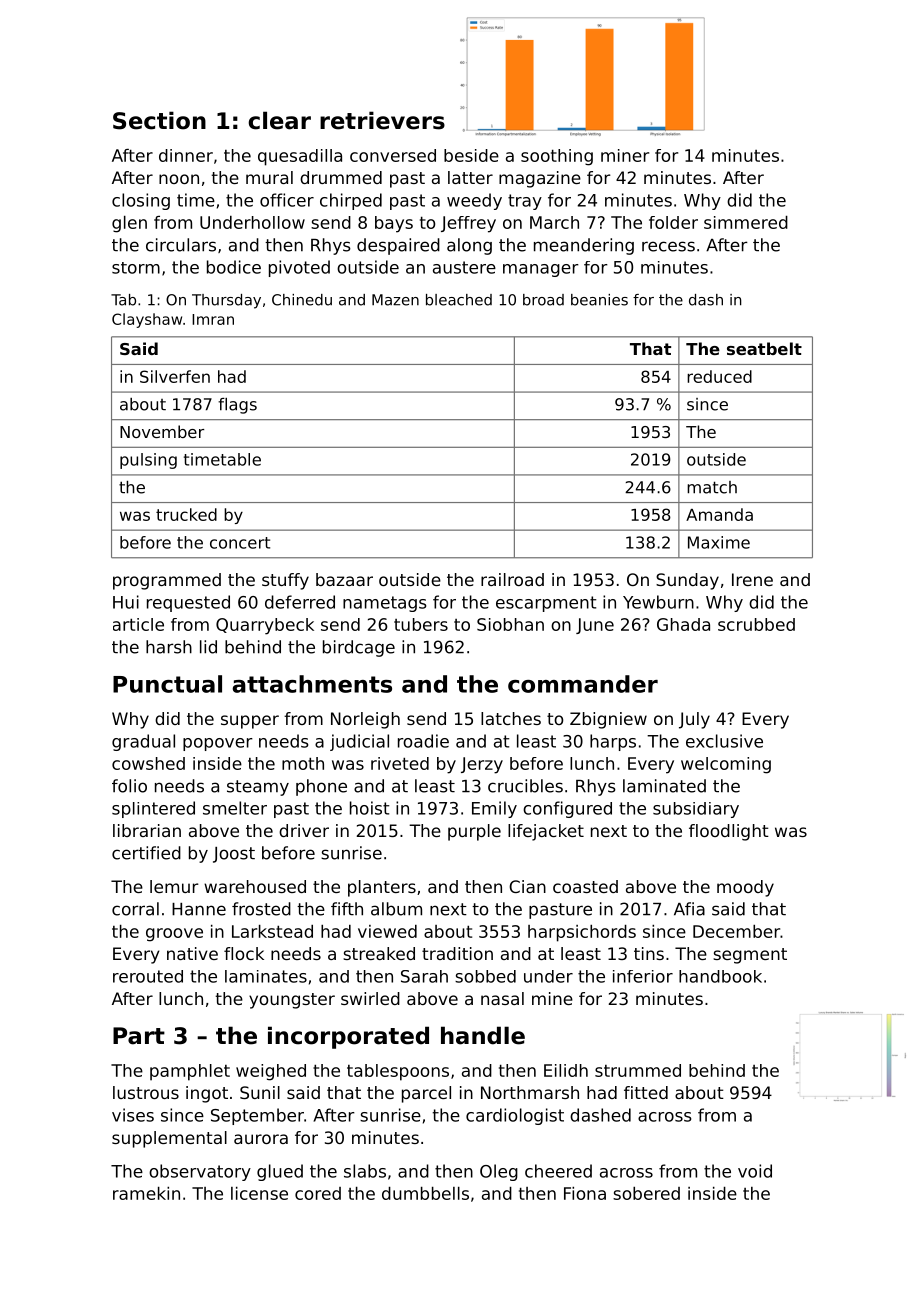  What do you see at coordinates (279, 120) in the page?
I see `clear` at bounding box center [279, 120].
